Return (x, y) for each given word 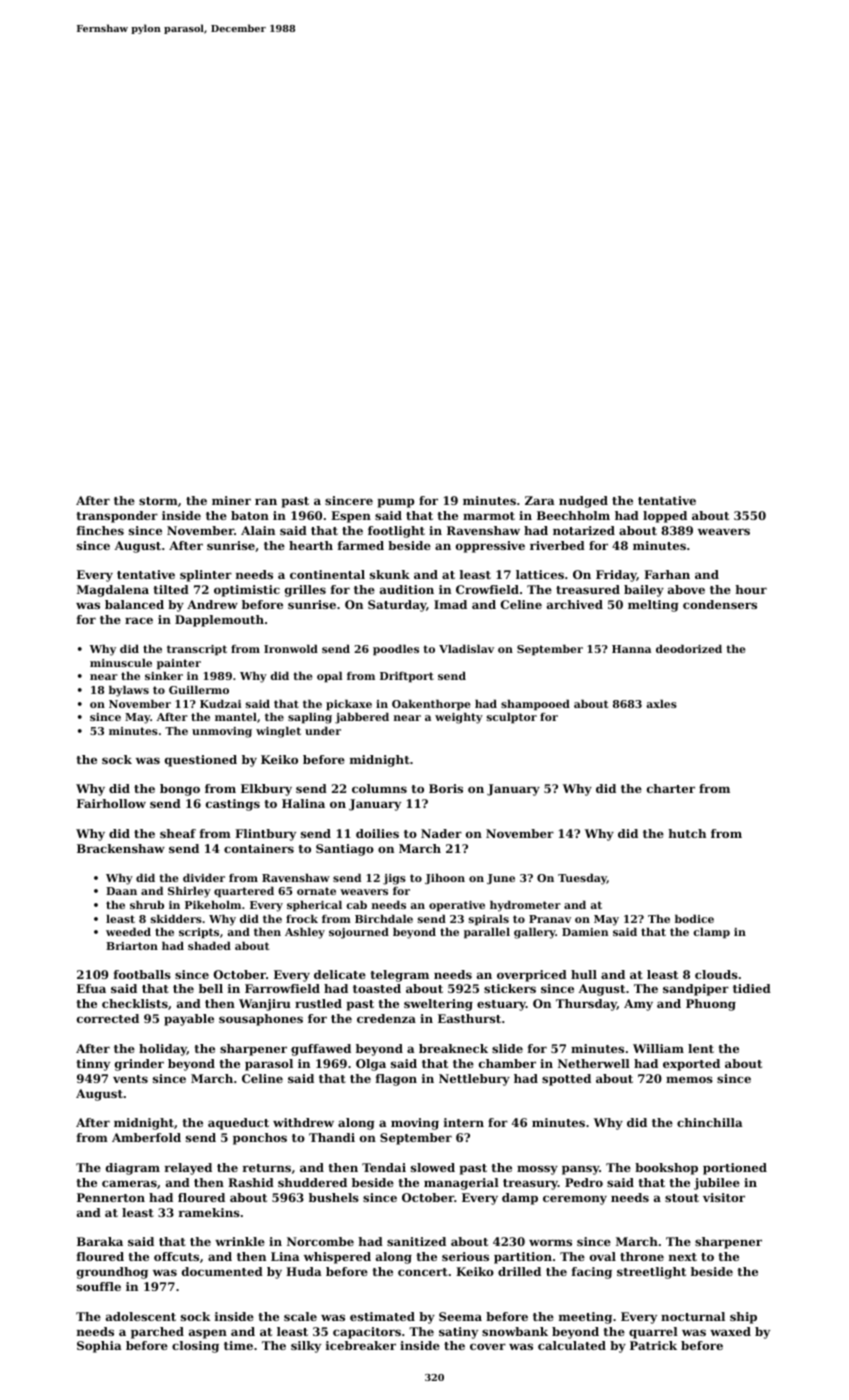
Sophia (99, 1347)
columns (379, 788)
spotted (566, 1080)
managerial (461, 1184)
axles (661, 703)
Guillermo (199, 689)
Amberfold (146, 1137)
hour (751, 589)
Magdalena (113, 591)
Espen (351, 517)
